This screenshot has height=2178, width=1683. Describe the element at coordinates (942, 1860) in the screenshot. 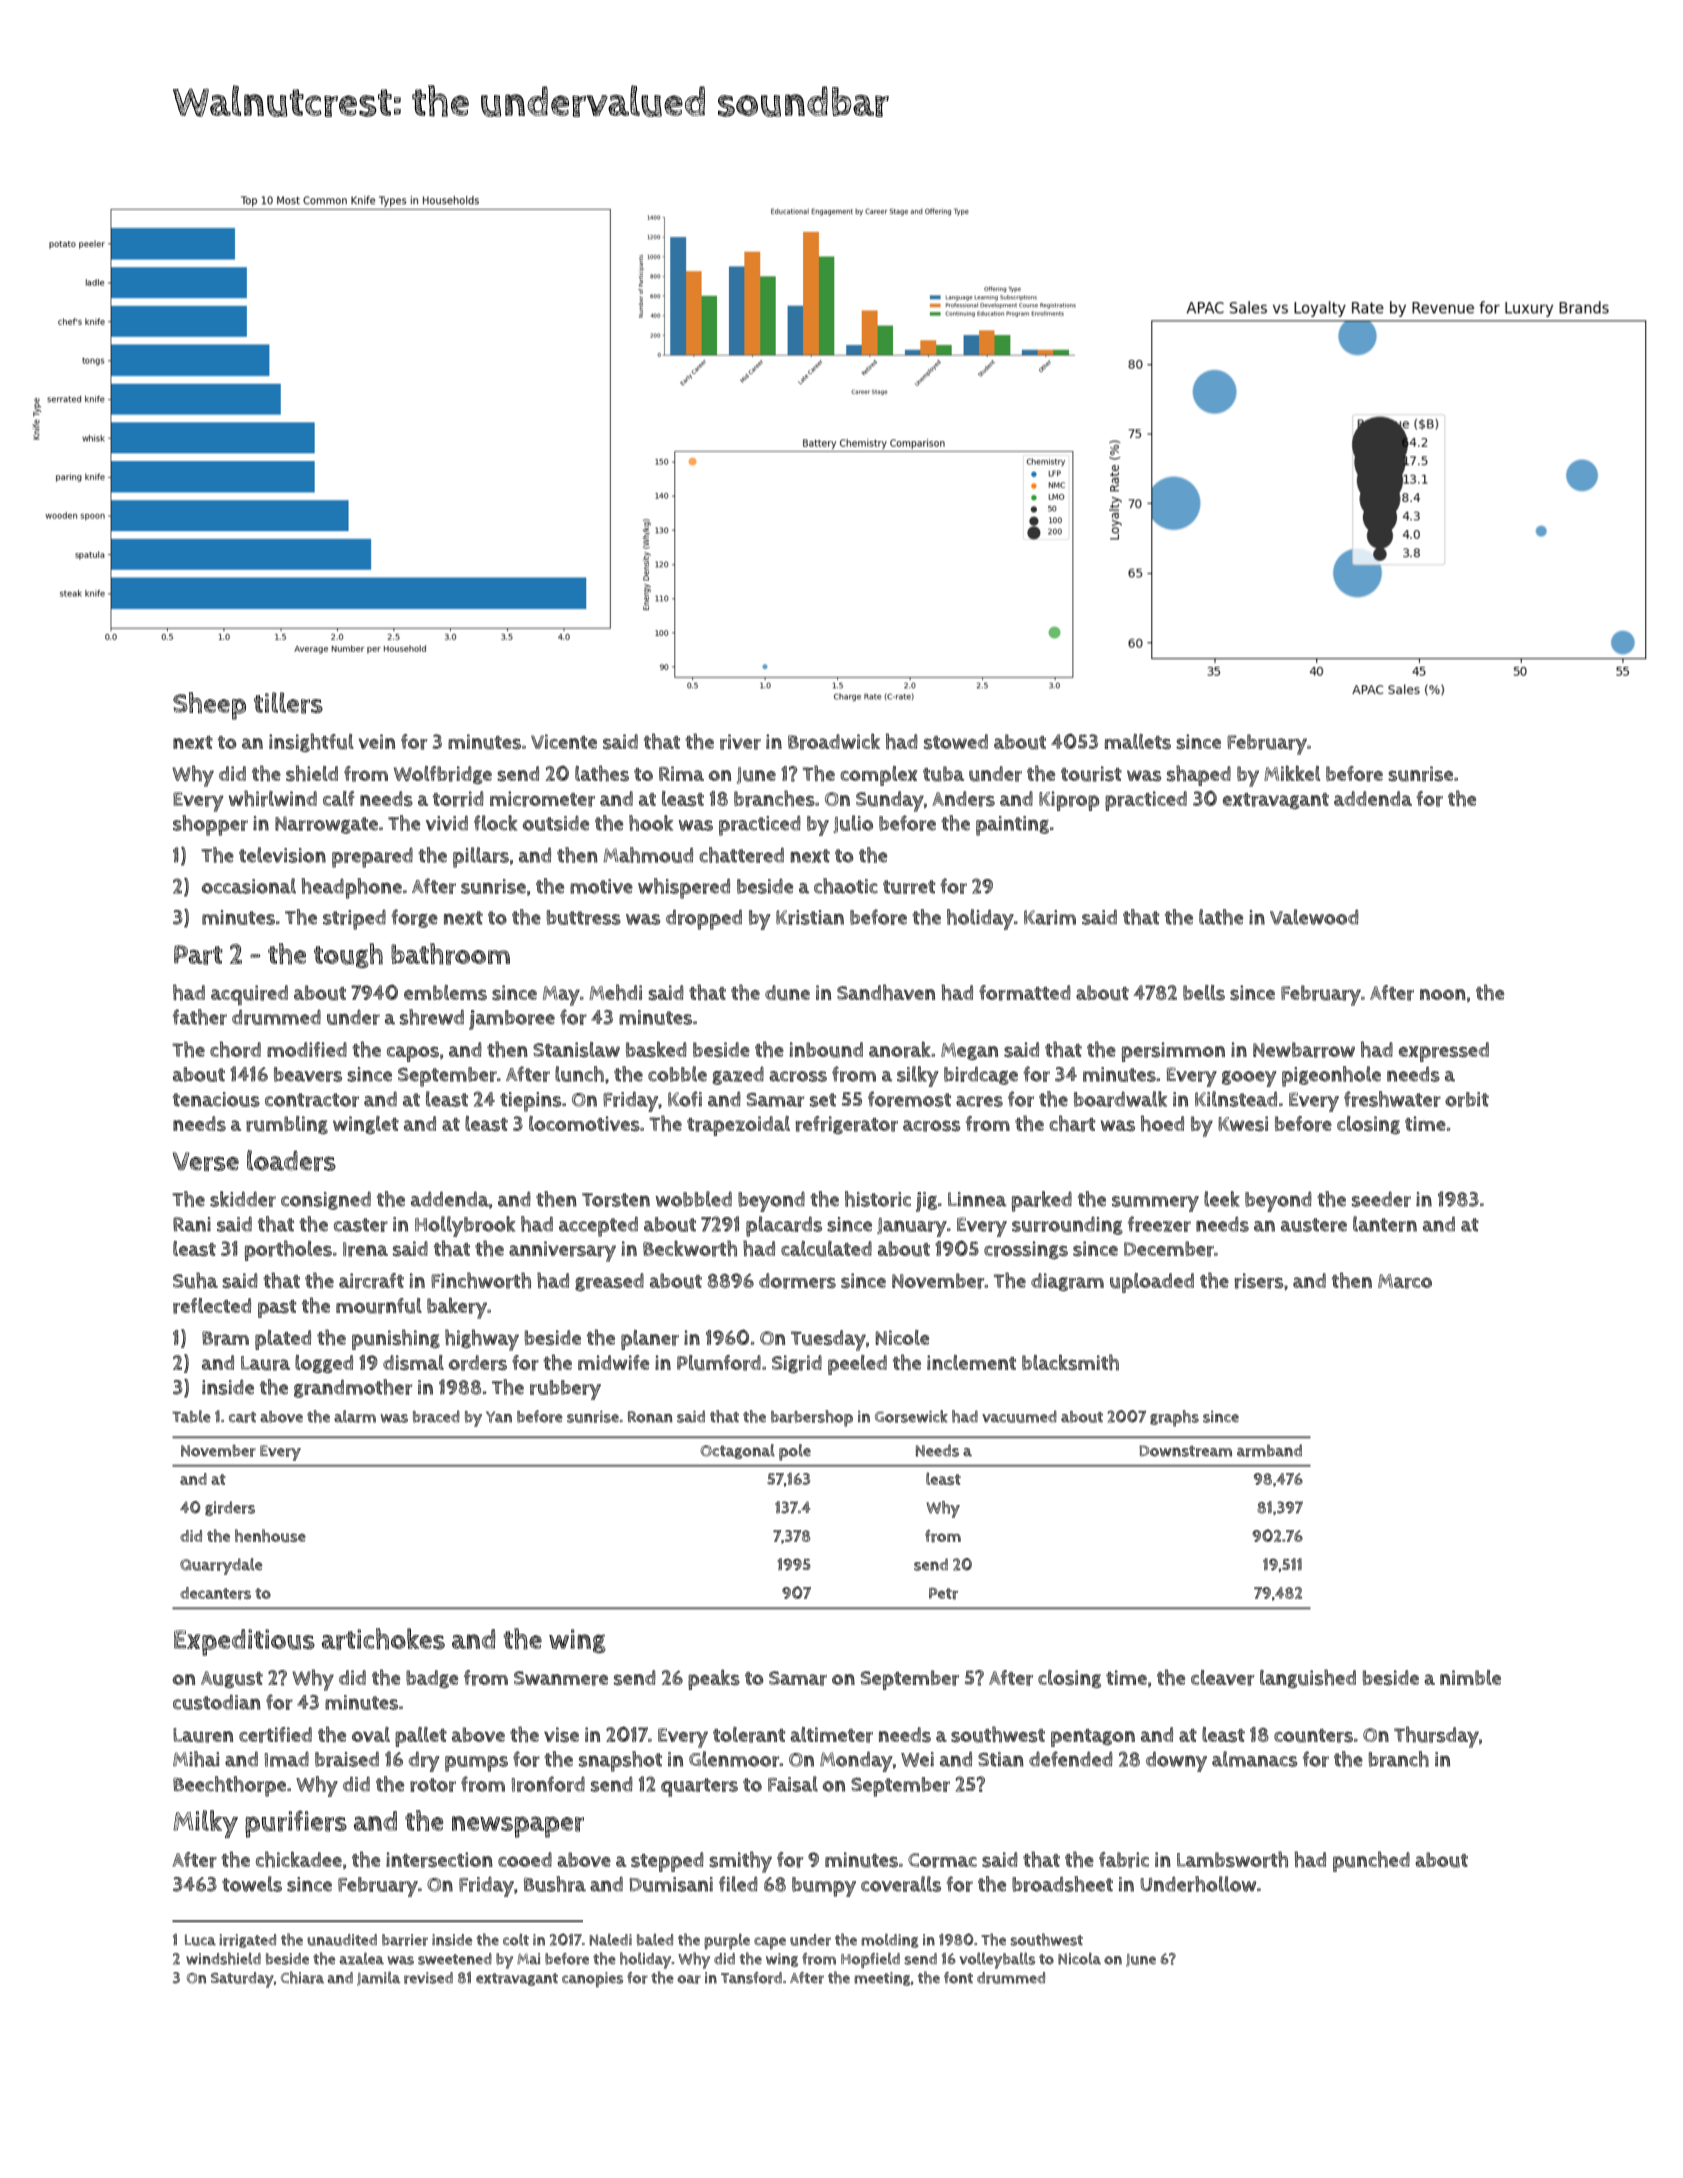

I see `Cormac` at that location.
